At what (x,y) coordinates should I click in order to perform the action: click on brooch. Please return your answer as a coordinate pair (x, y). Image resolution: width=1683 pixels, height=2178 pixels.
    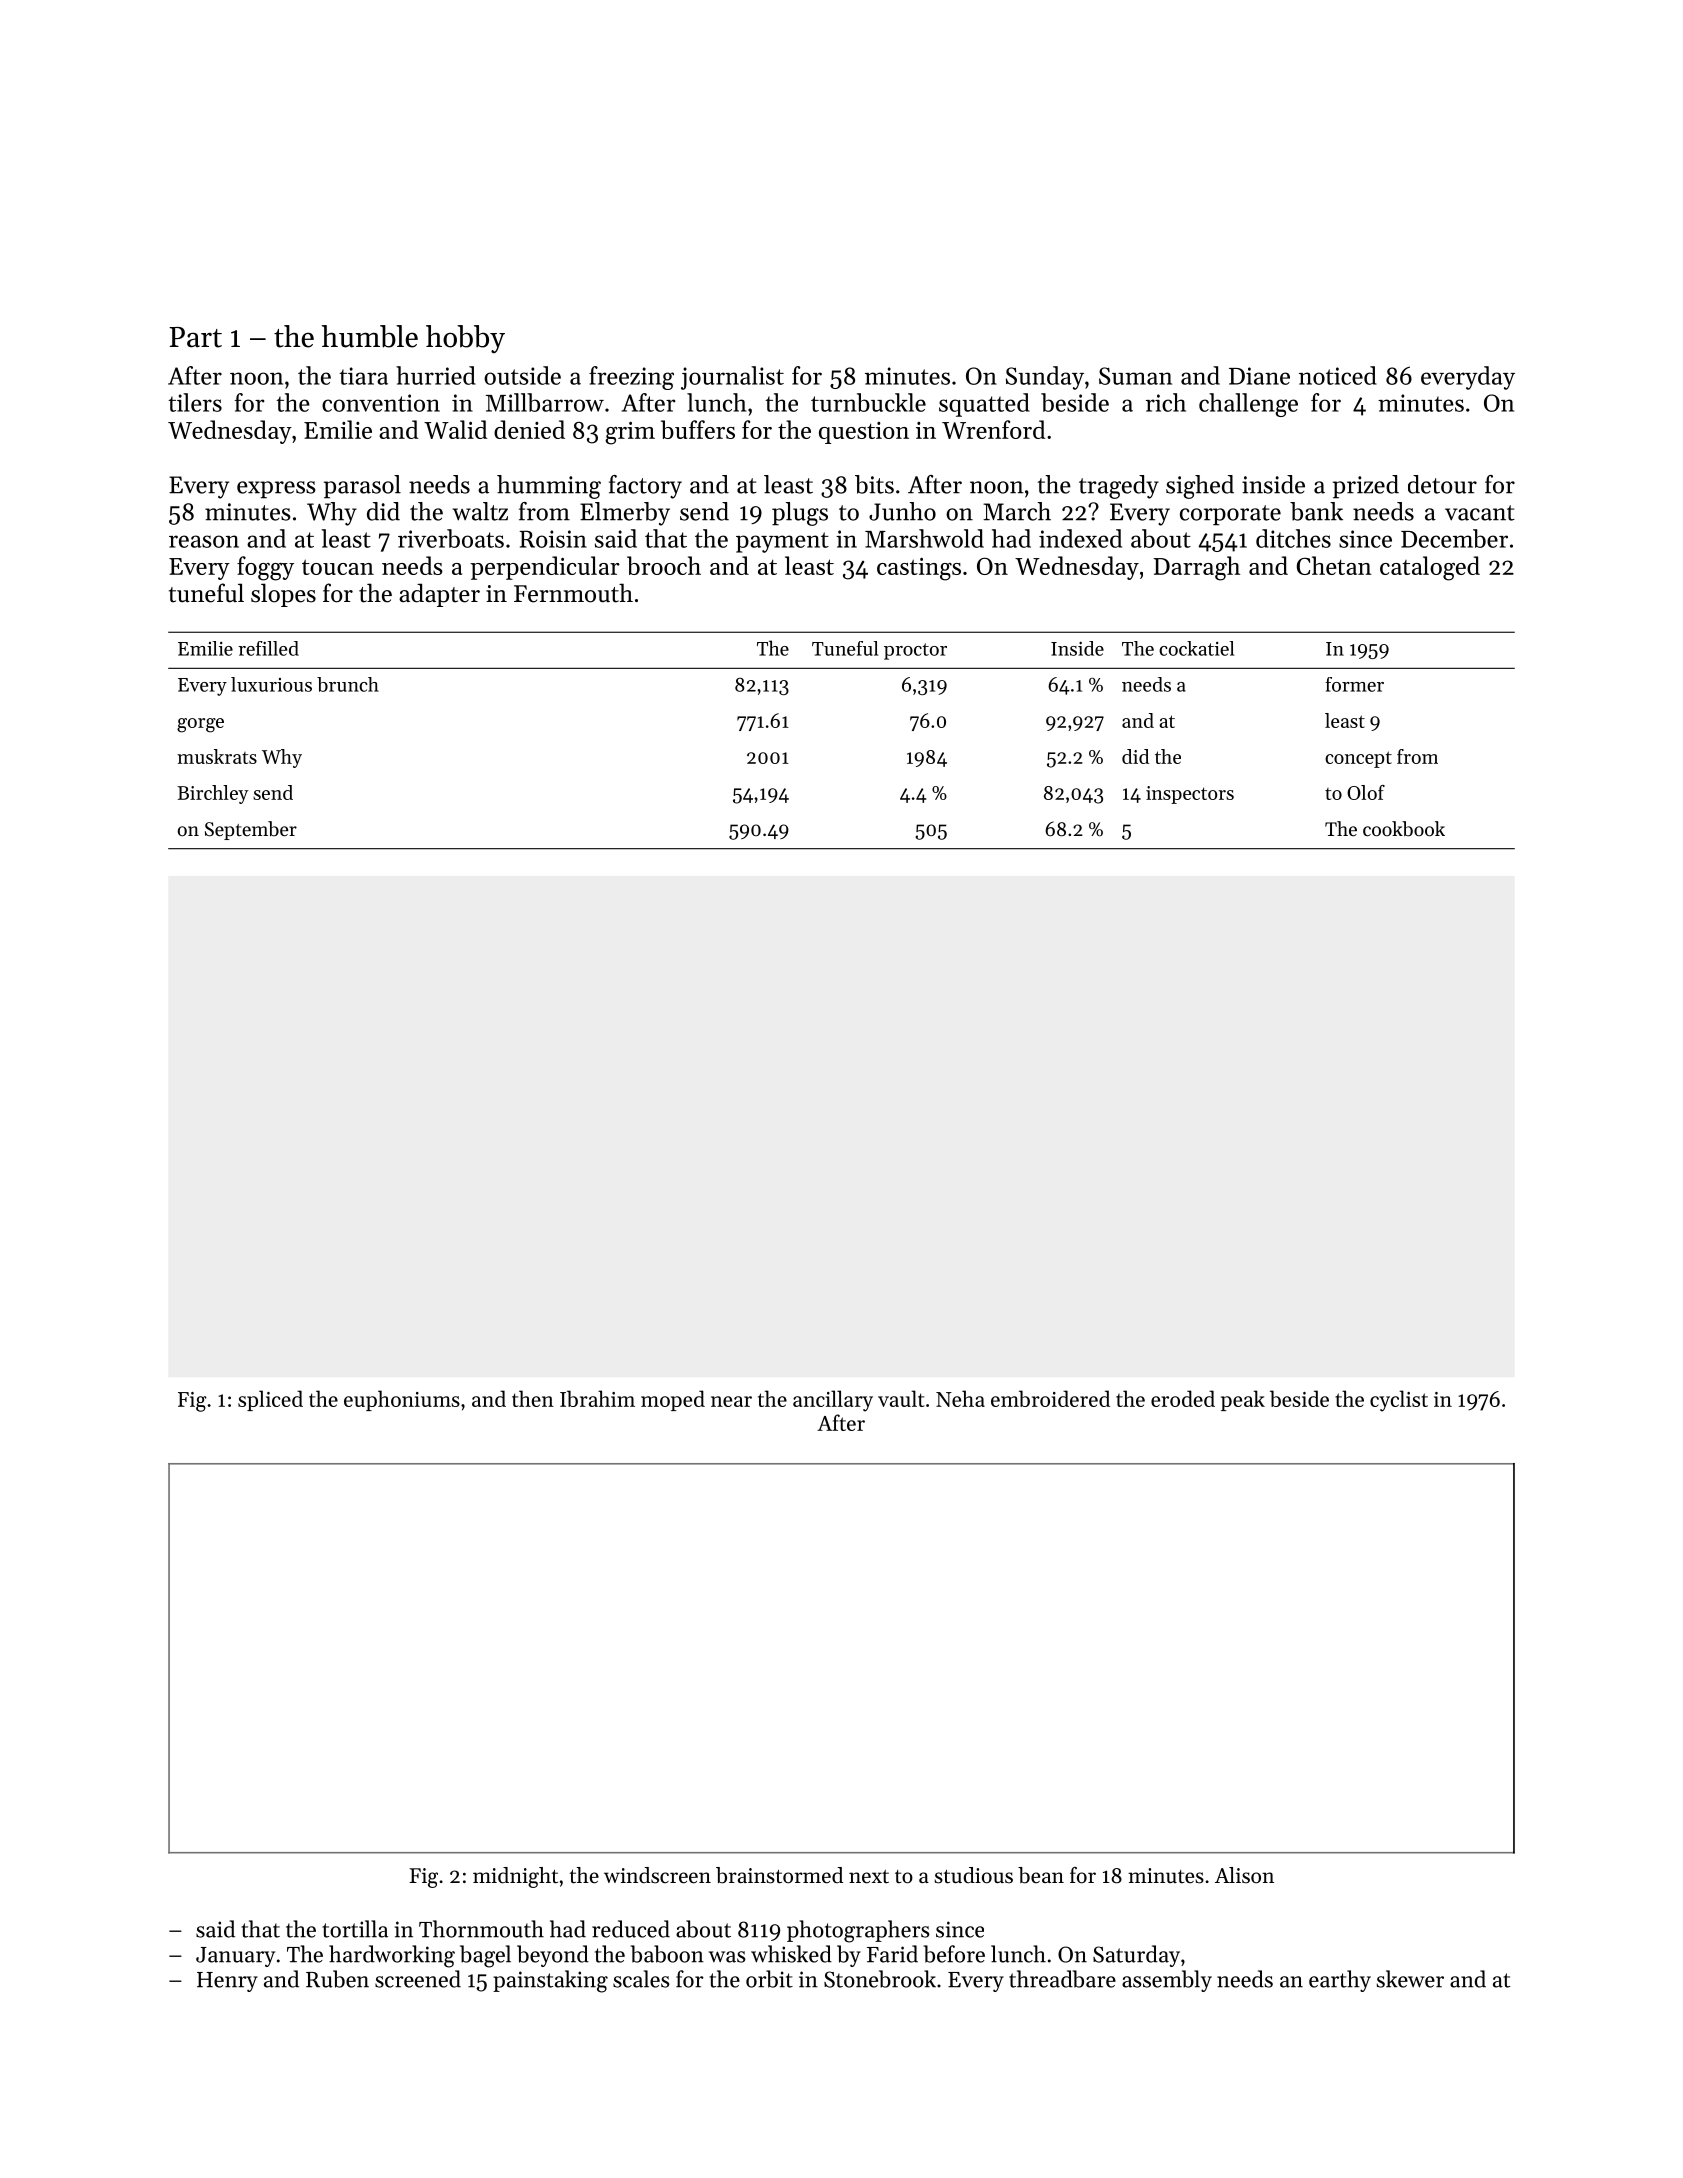
    Looking at the image, I should click on (664, 565).
